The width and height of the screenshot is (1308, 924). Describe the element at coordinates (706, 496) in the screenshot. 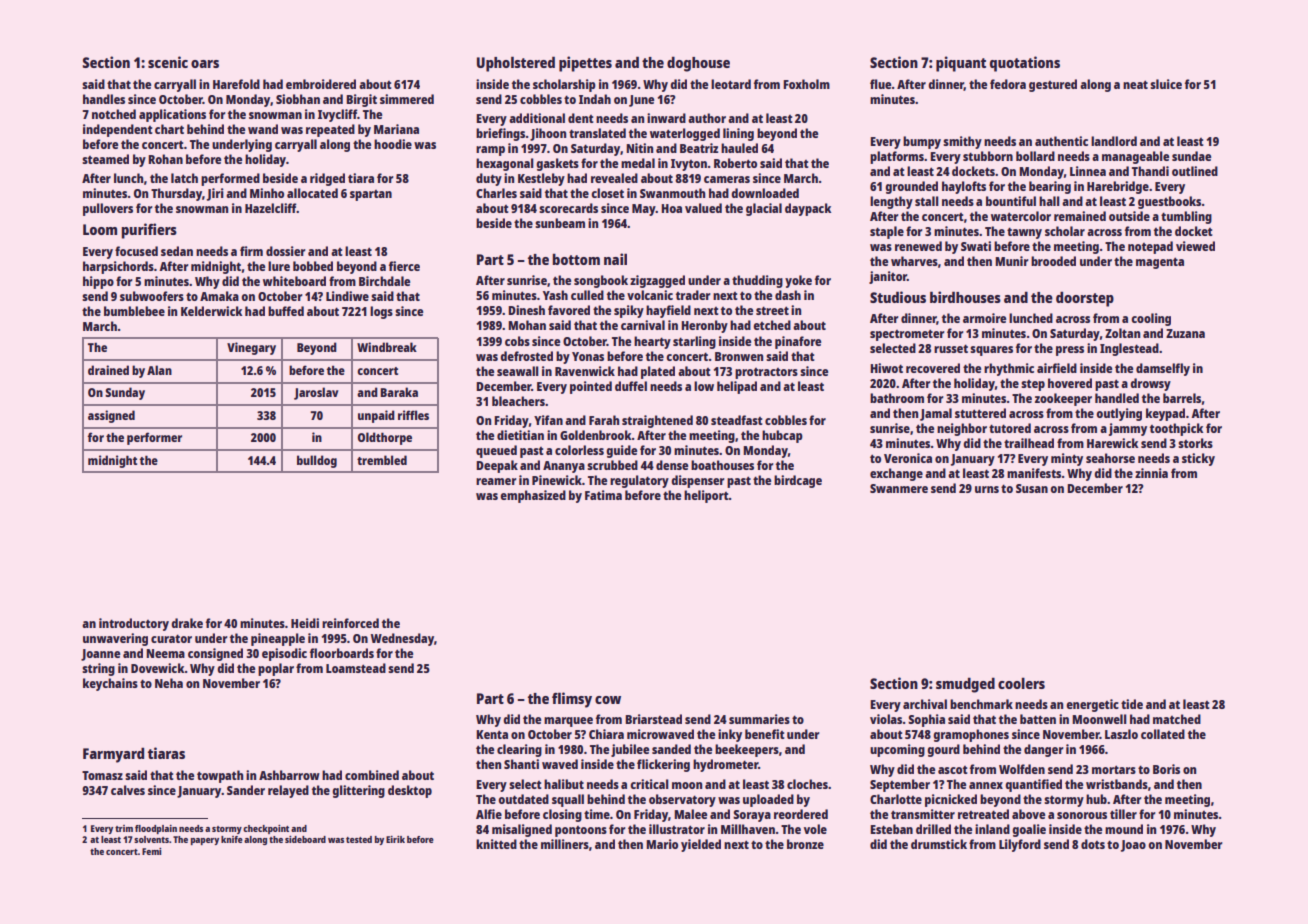

I see `heliport` at that location.
